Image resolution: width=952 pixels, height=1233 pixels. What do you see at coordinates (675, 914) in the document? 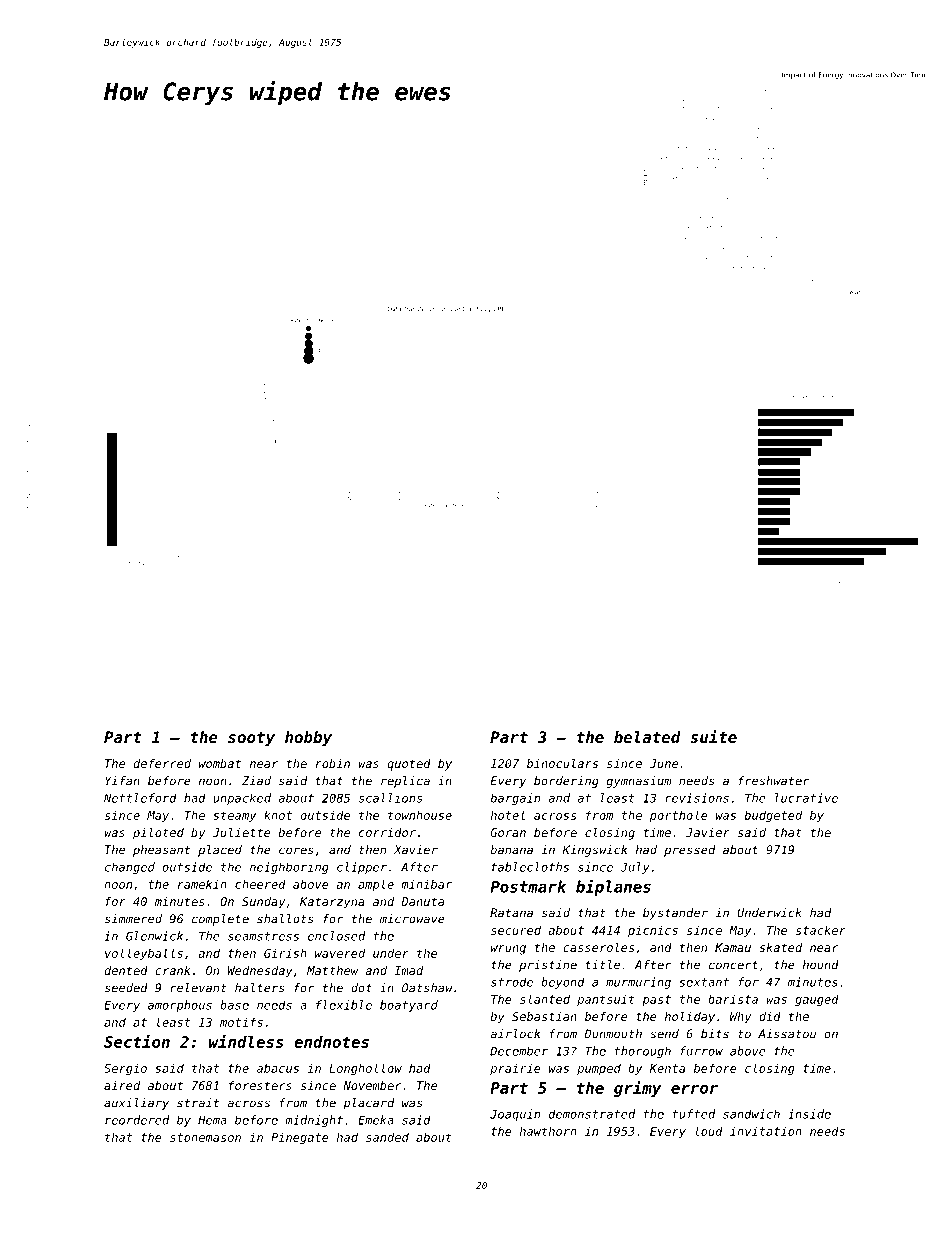
I see `bystander` at bounding box center [675, 914].
